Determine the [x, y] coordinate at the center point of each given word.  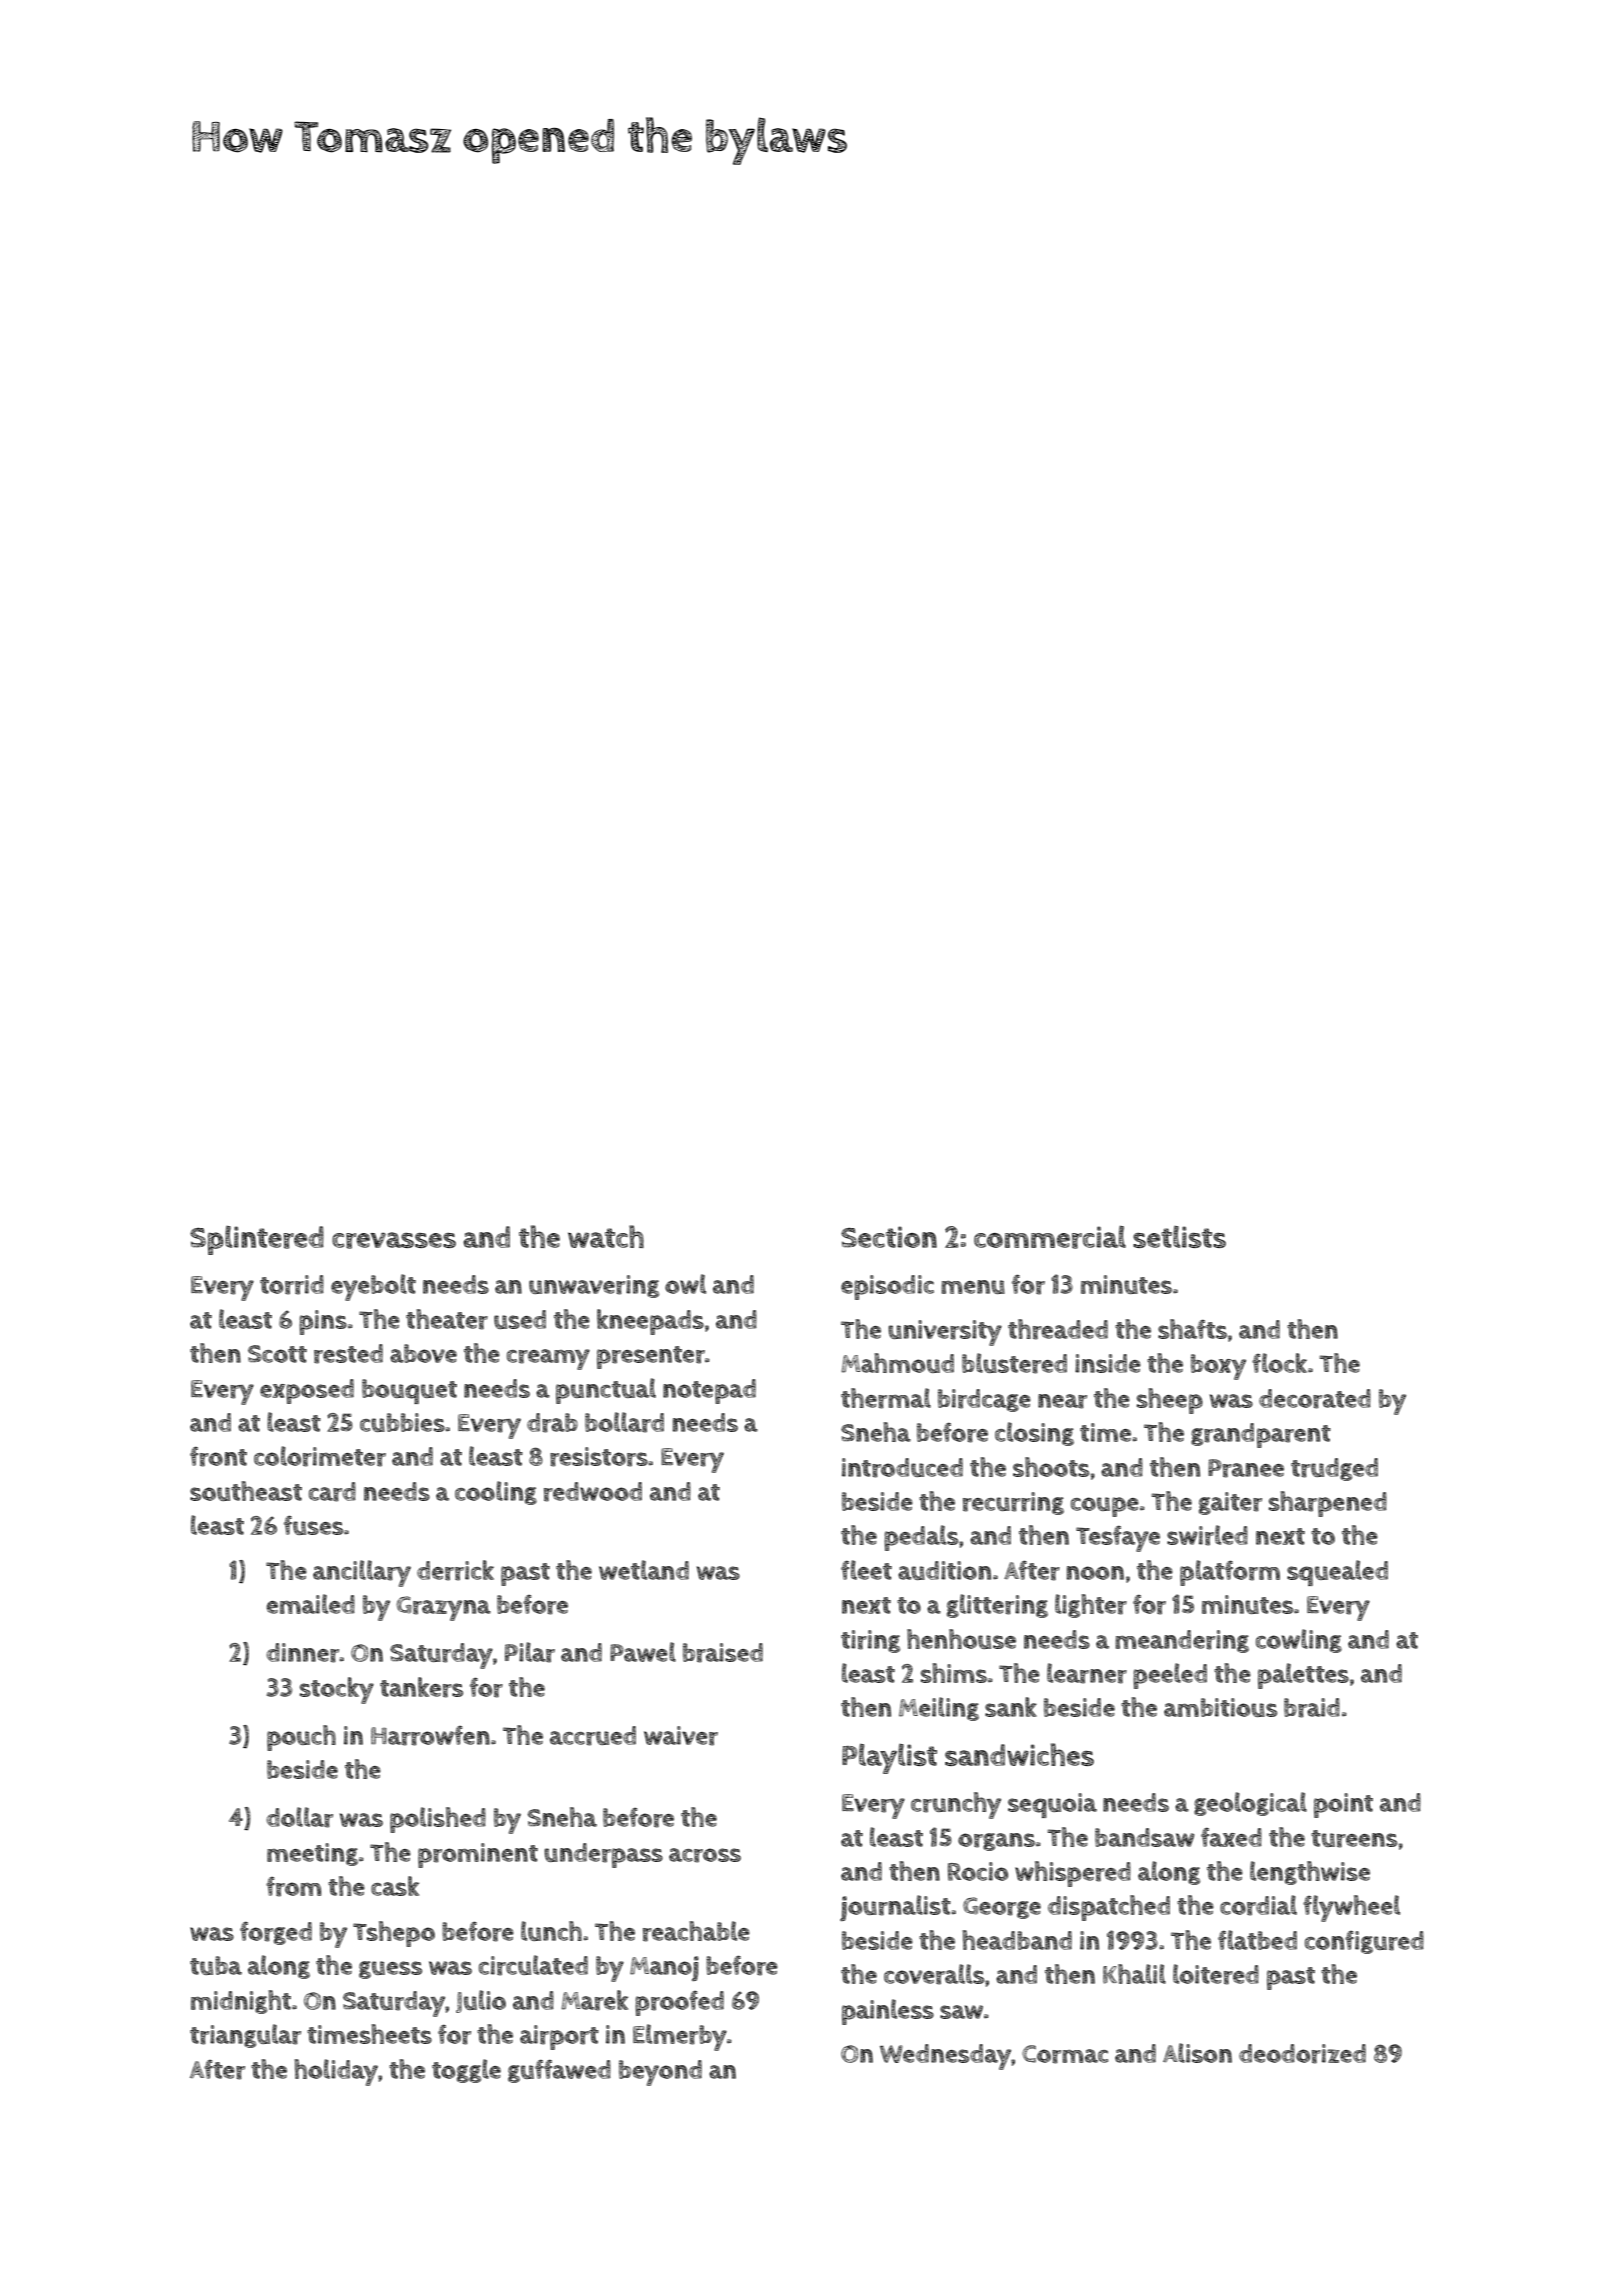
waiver [681, 1736]
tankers [421, 1687]
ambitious [1220, 1707]
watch [606, 1236]
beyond [660, 2073]
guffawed [559, 2071]
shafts [1192, 1329]
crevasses [394, 1240]
